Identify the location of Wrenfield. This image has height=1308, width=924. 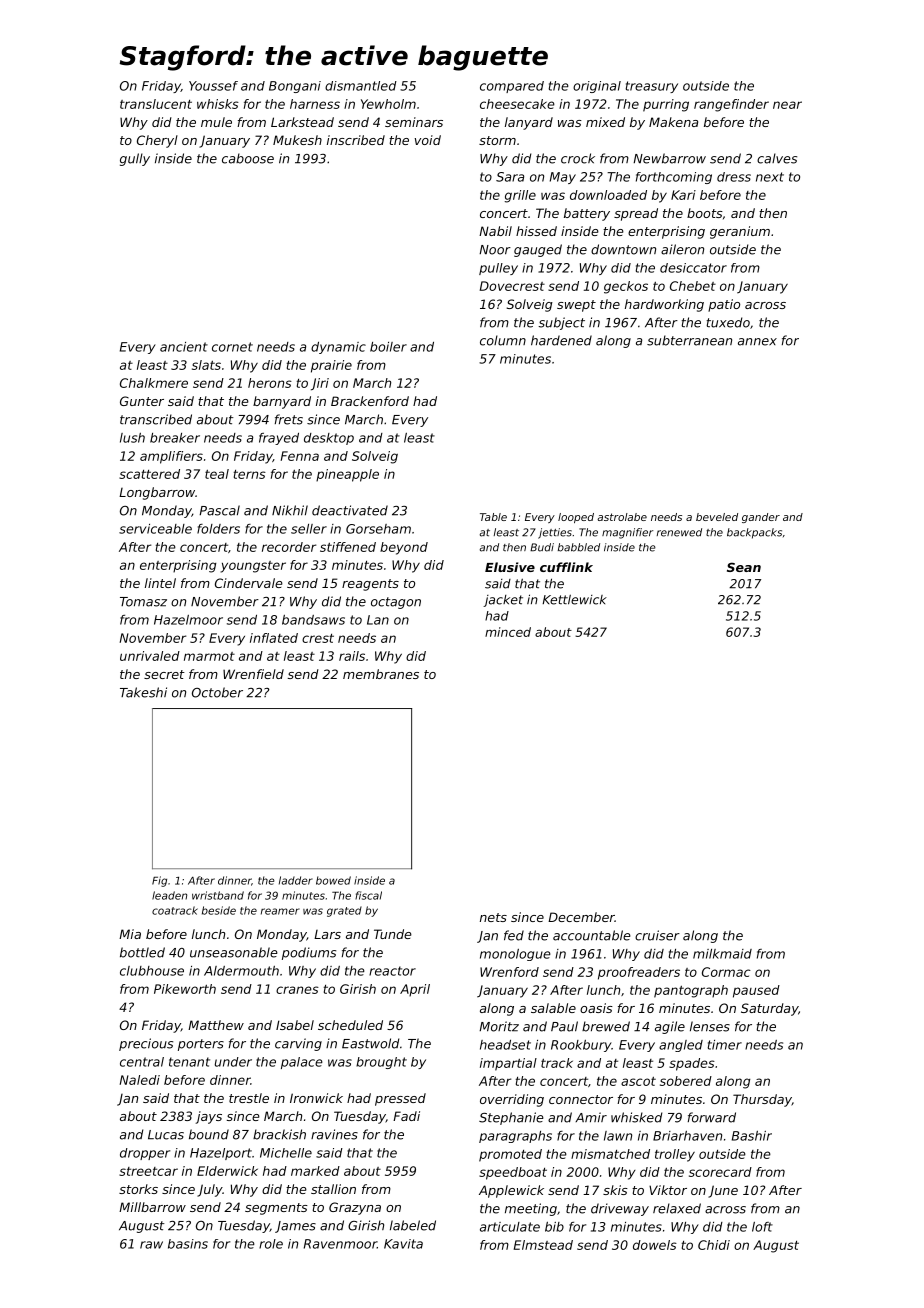
(253, 674).
